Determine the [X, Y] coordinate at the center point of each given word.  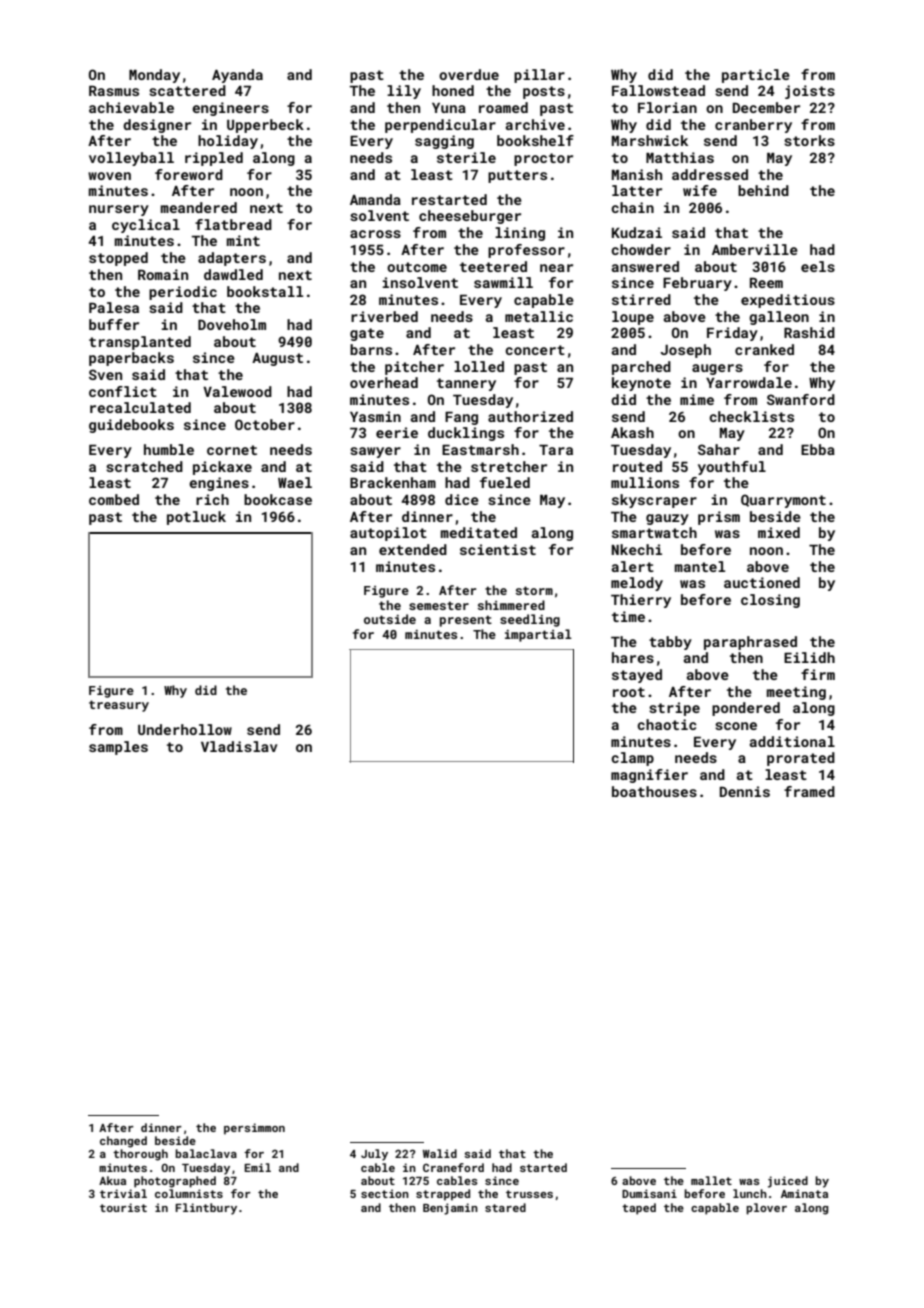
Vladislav [239, 746]
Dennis [745, 791]
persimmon [254, 1129]
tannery [466, 384]
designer [157, 126]
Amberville [755, 249]
